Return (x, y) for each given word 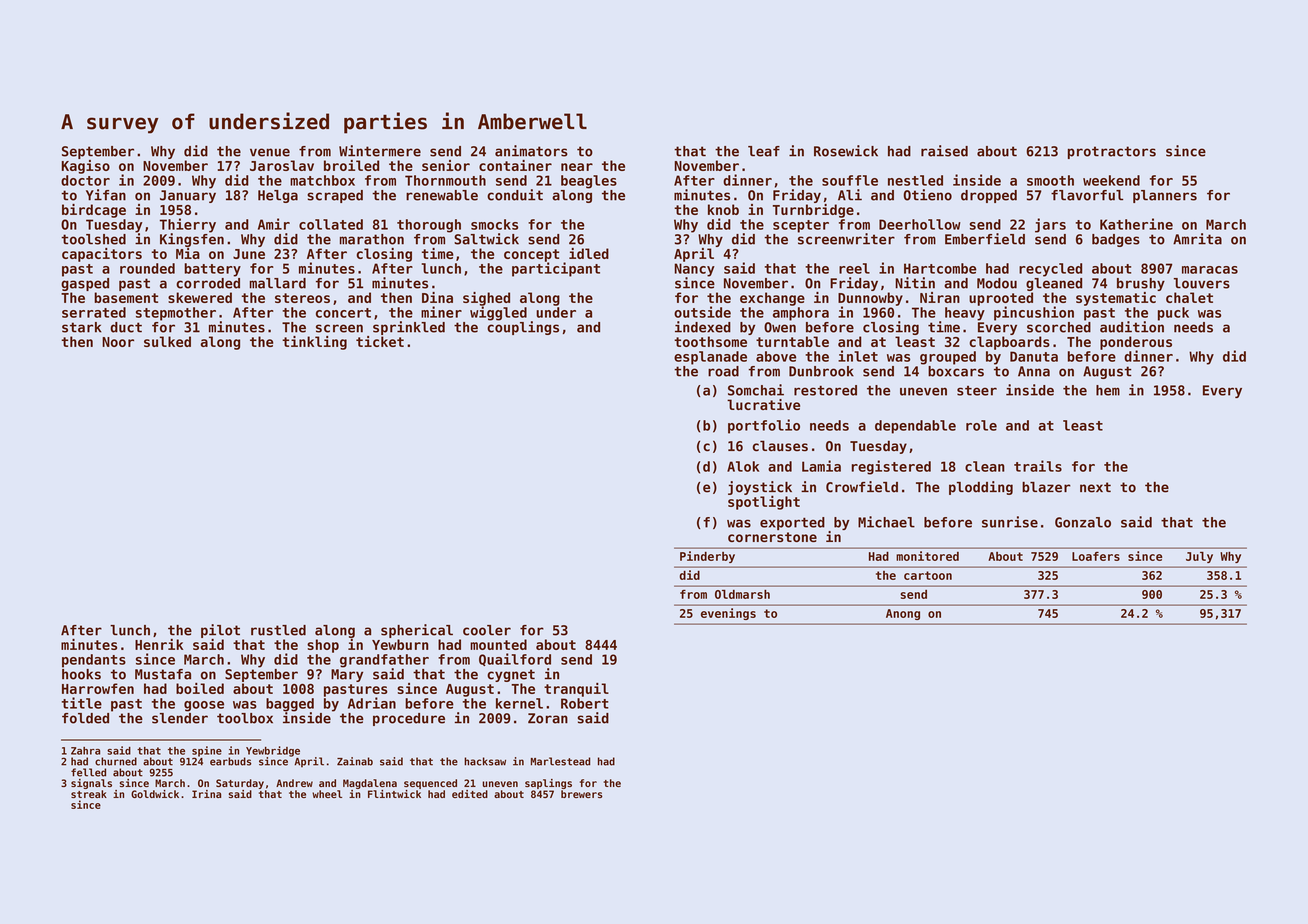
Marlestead (560, 761)
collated (331, 224)
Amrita (1197, 239)
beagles (589, 182)
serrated (94, 312)
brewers (582, 794)
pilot (220, 631)
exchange (772, 299)
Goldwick (155, 794)
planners (1165, 196)
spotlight (764, 502)
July (1199, 557)
